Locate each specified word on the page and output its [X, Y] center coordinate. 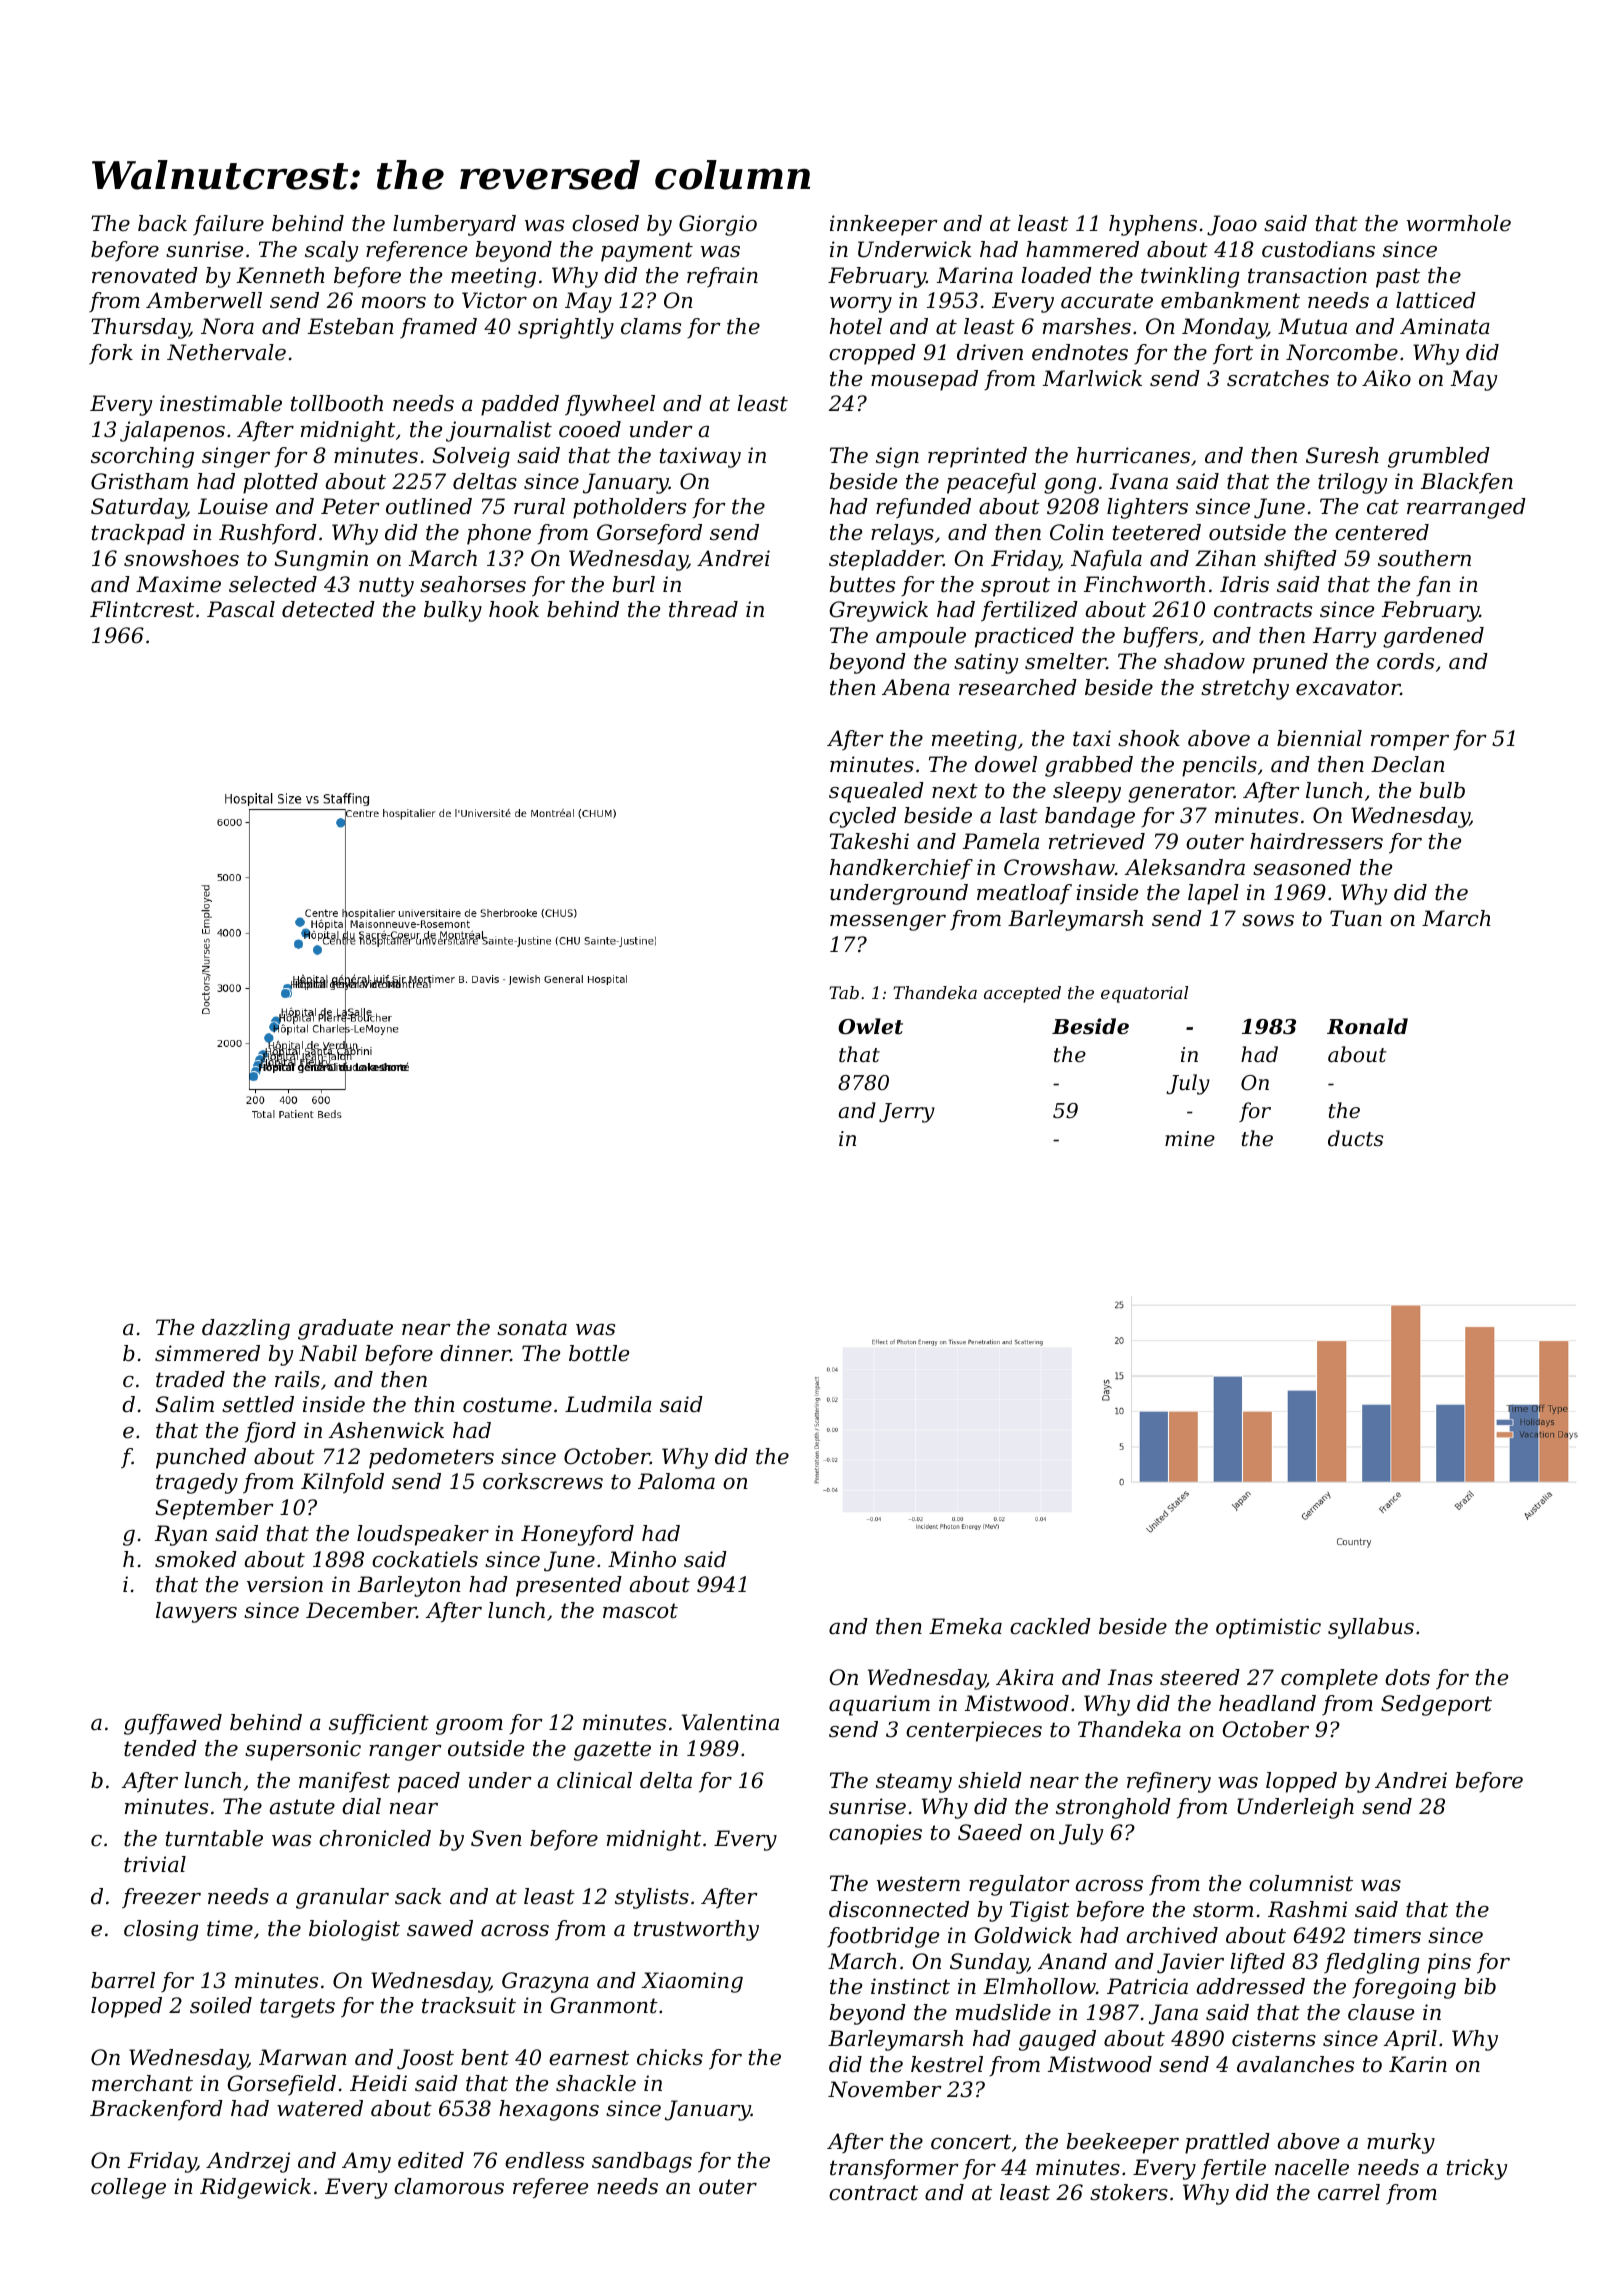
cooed [590, 429]
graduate [345, 1329]
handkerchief [901, 869]
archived [1172, 1935]
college [128, 2188]
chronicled [375, 1838]
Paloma [676, 1481]
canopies [875, 1834]
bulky [453, 611]
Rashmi [1307, 1909]
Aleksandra [1184, 867]
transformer [894, 2169]
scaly [331, 251]
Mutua [1312, 326]
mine [1190, 1139]
